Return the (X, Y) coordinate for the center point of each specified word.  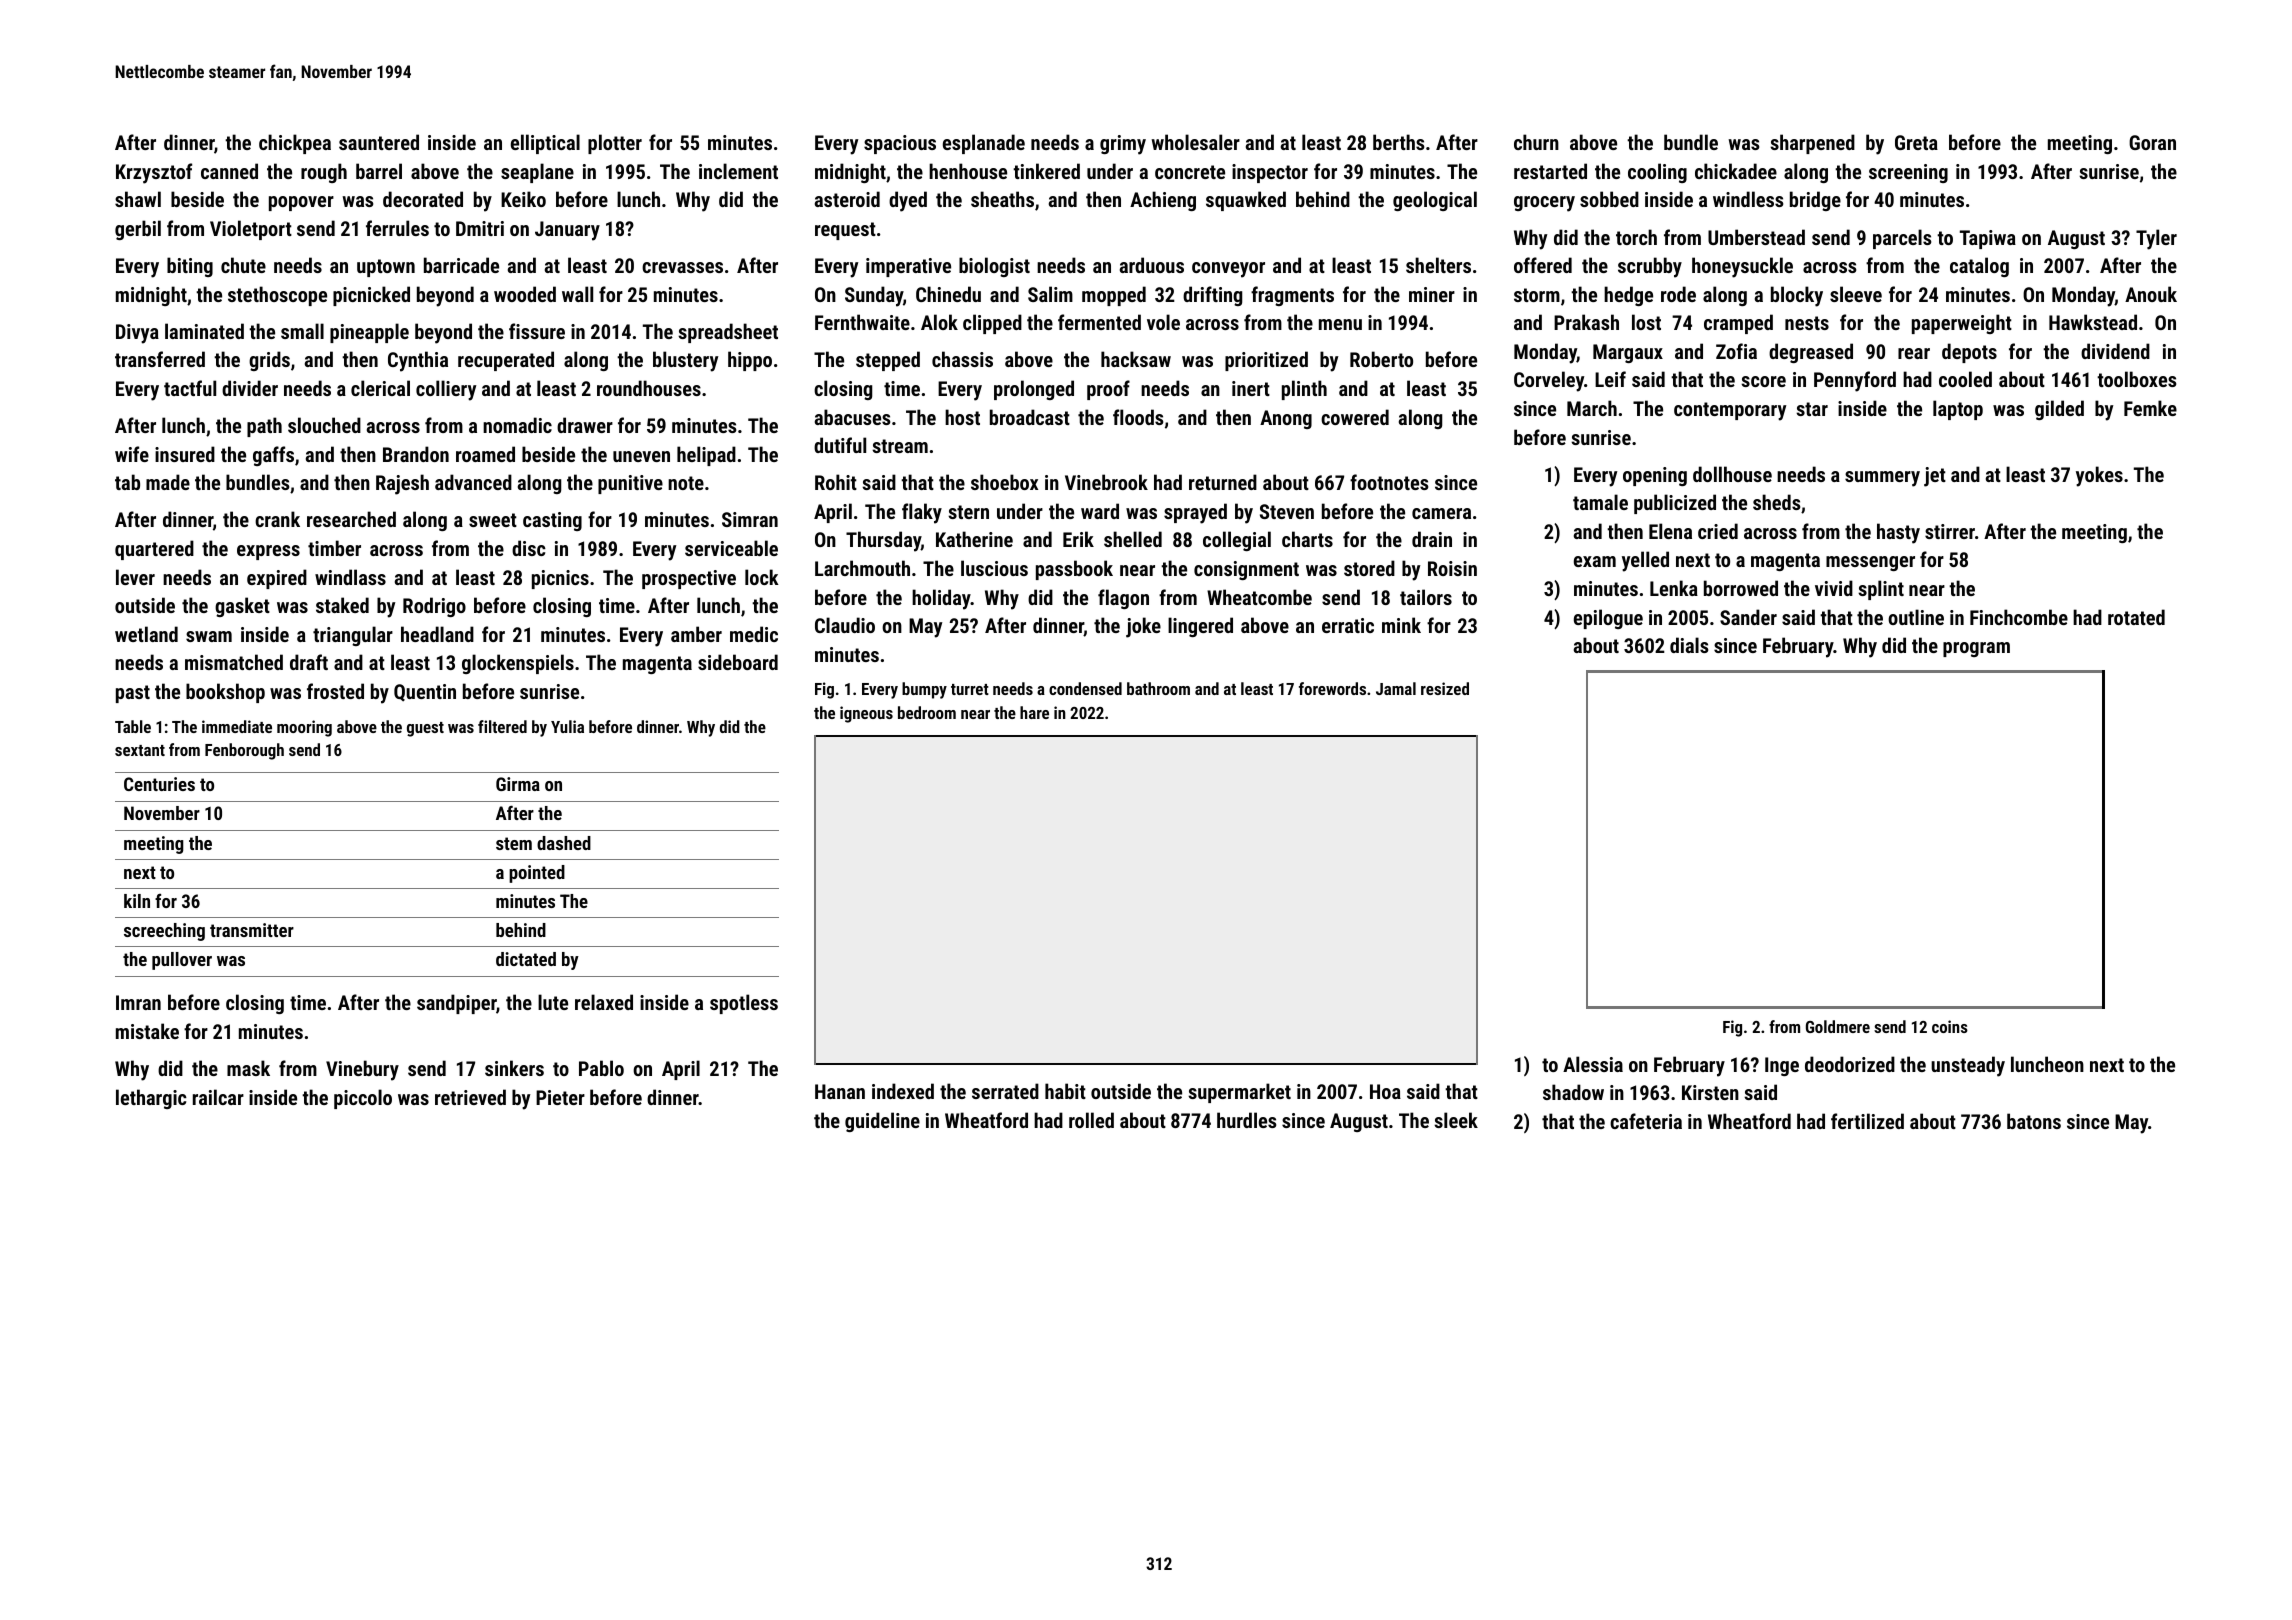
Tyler (2156, 239)
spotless (744, 1004)
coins (1950, 1026)
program (1976, 649)
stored (1369, 568)
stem (514, 843)
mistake (147, 1031)
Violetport (251, 230)
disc (529, 548)
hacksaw (1136, 359)
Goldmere (1838, 1026)
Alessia (1593, 1064)
